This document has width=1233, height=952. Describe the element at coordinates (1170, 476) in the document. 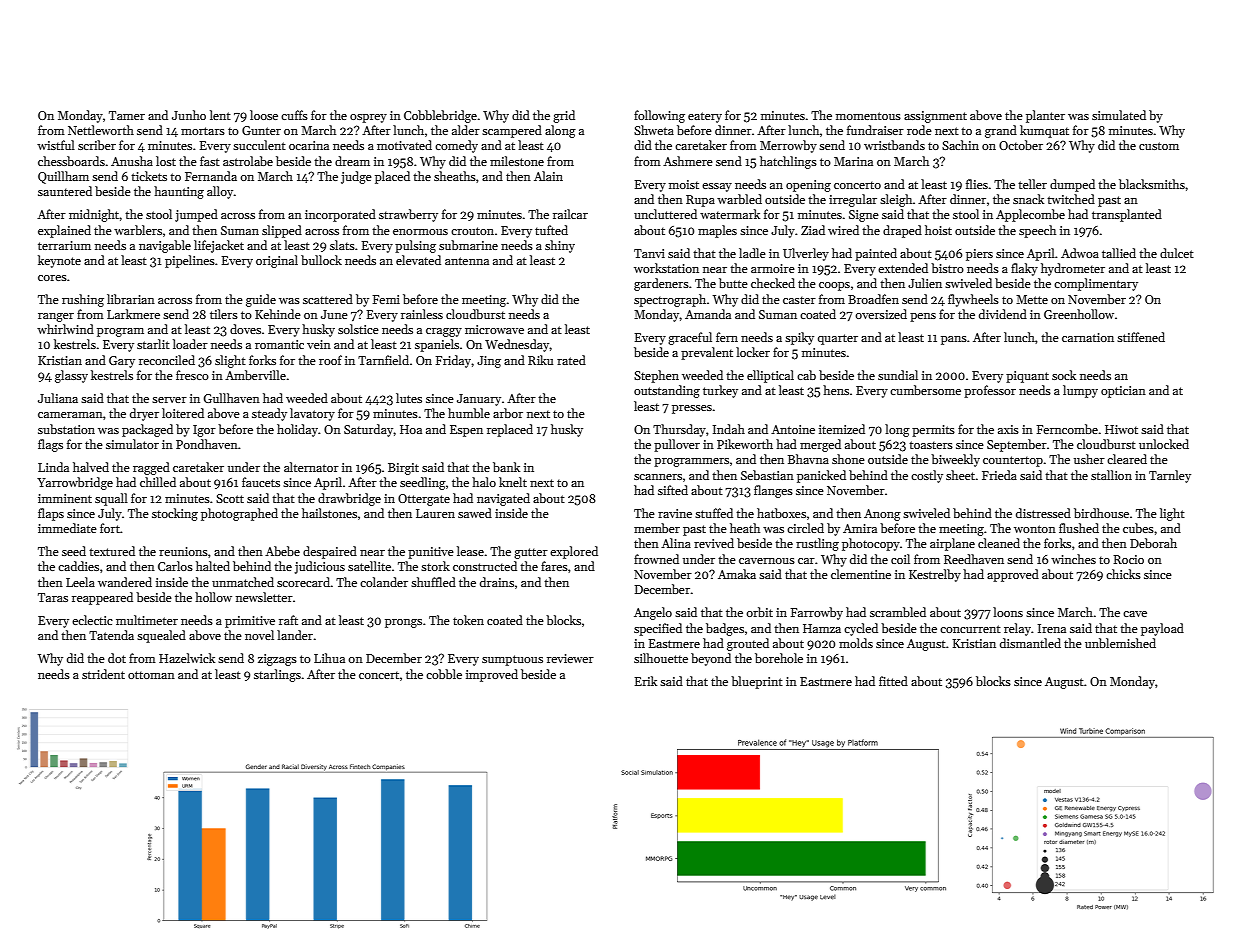

I see `Tarnley` at that location.
